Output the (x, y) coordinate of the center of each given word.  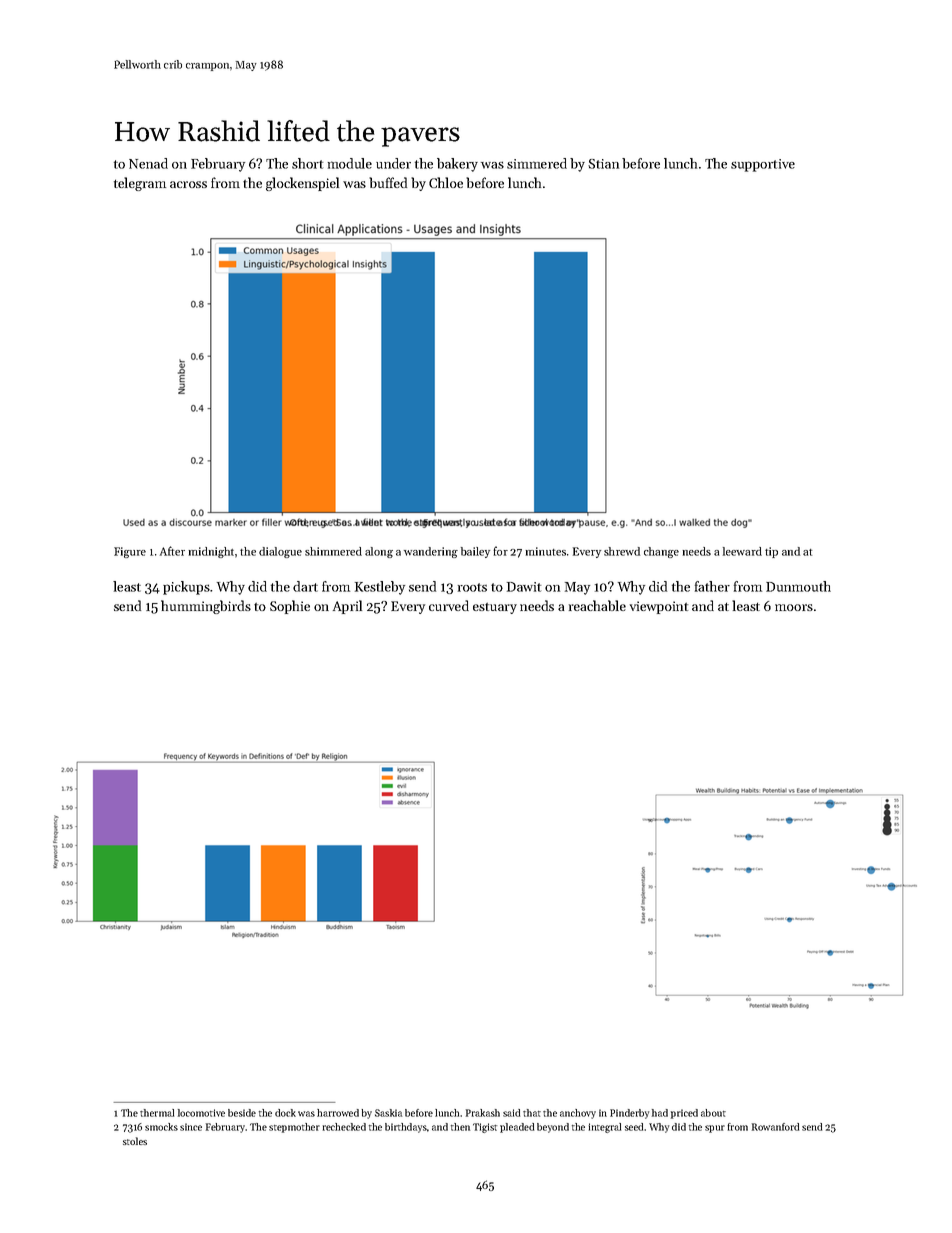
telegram (140, 184)
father (712, 586)
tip (771, 552)
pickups (186, 588)
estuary (495, 608)
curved (449, 605)
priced (684, 1114)
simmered (537, 163)
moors (794, 607)
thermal (157, 1113)
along (379, 552)
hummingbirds (206, 607)
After (172, 551)
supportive (763, 165)
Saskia (388, 1113)
